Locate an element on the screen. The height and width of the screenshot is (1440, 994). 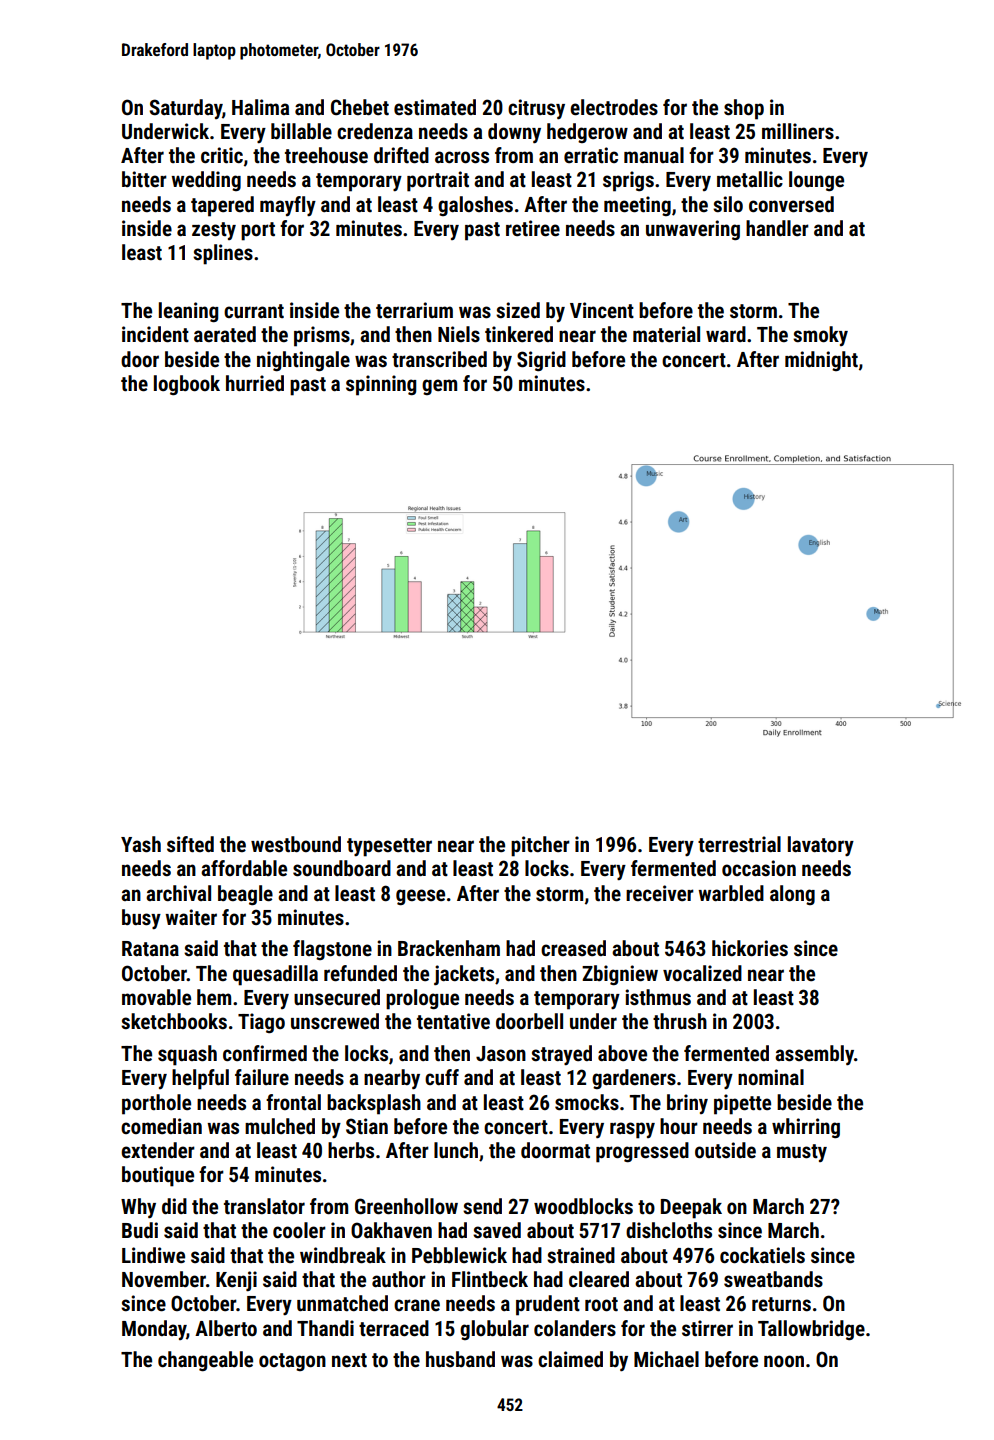
changeable is located at coordinates (205, 1361).
